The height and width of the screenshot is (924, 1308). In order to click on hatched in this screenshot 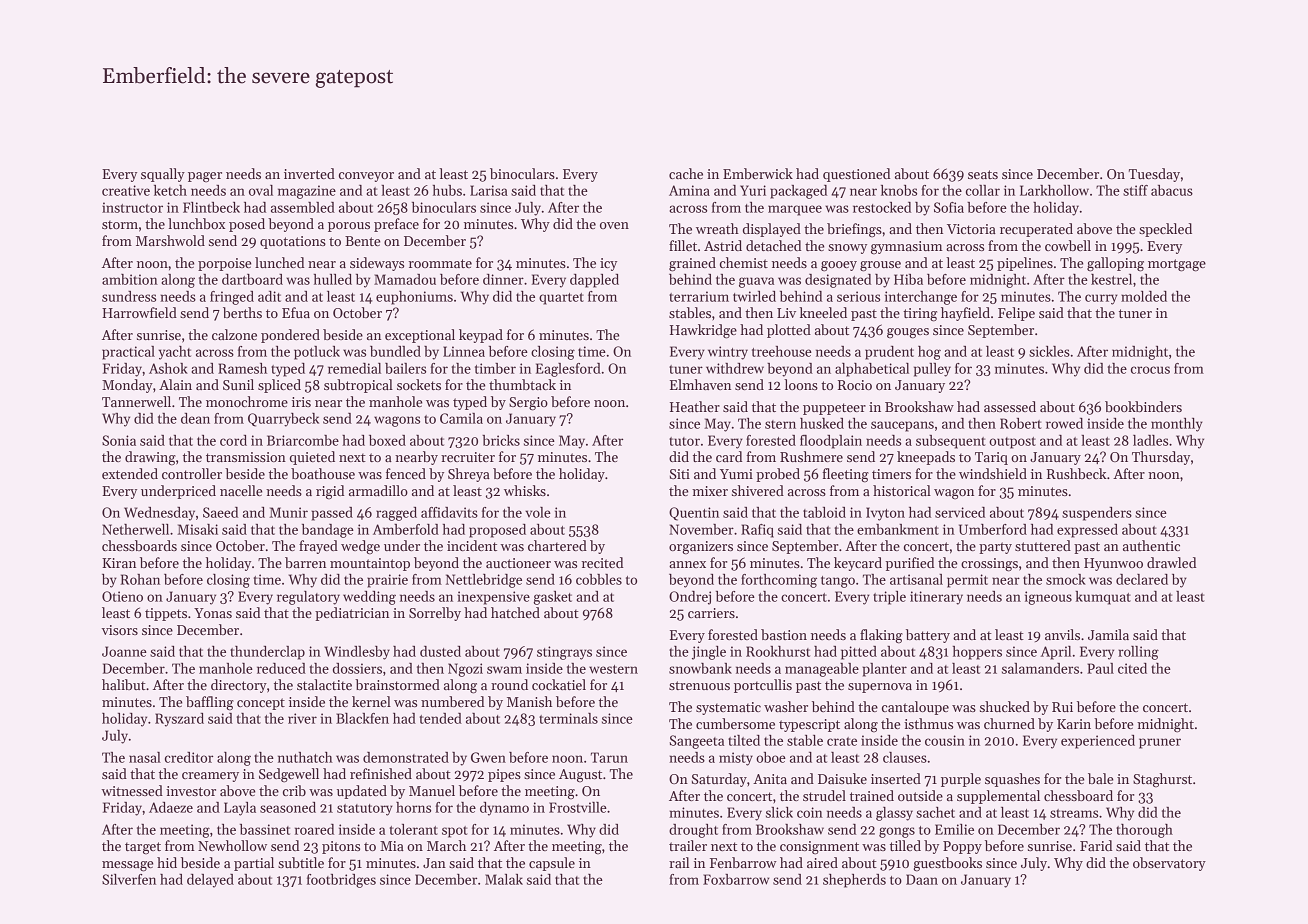, I will do `click(515, 612)`.
